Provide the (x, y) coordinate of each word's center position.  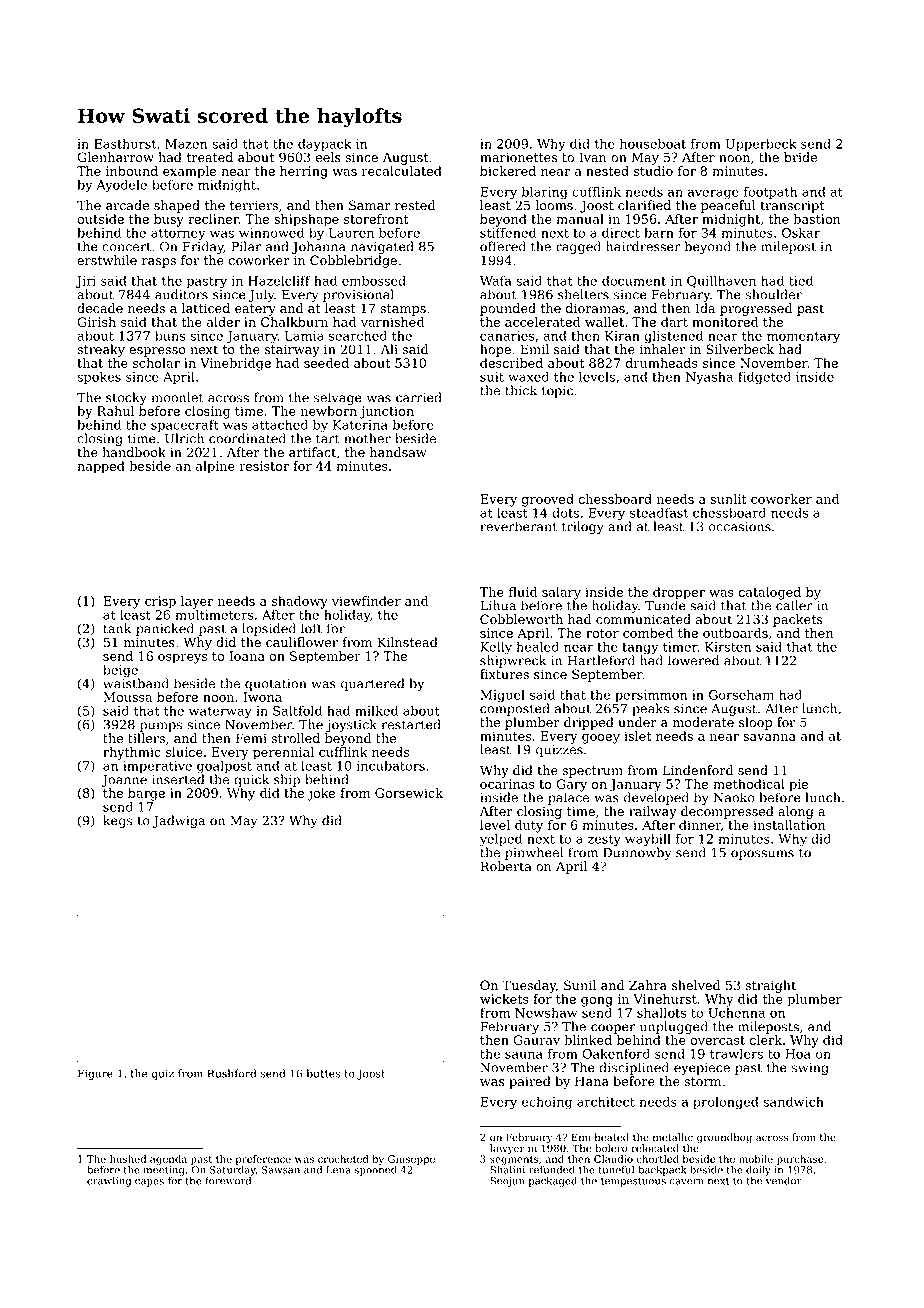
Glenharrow (115, 157)
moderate (703, 722)
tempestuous (633, 1182)
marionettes (518, 157)
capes (149, 1183)
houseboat (653, 143)
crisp (160, 602)
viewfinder (366, 601)
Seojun (507, 1182)
